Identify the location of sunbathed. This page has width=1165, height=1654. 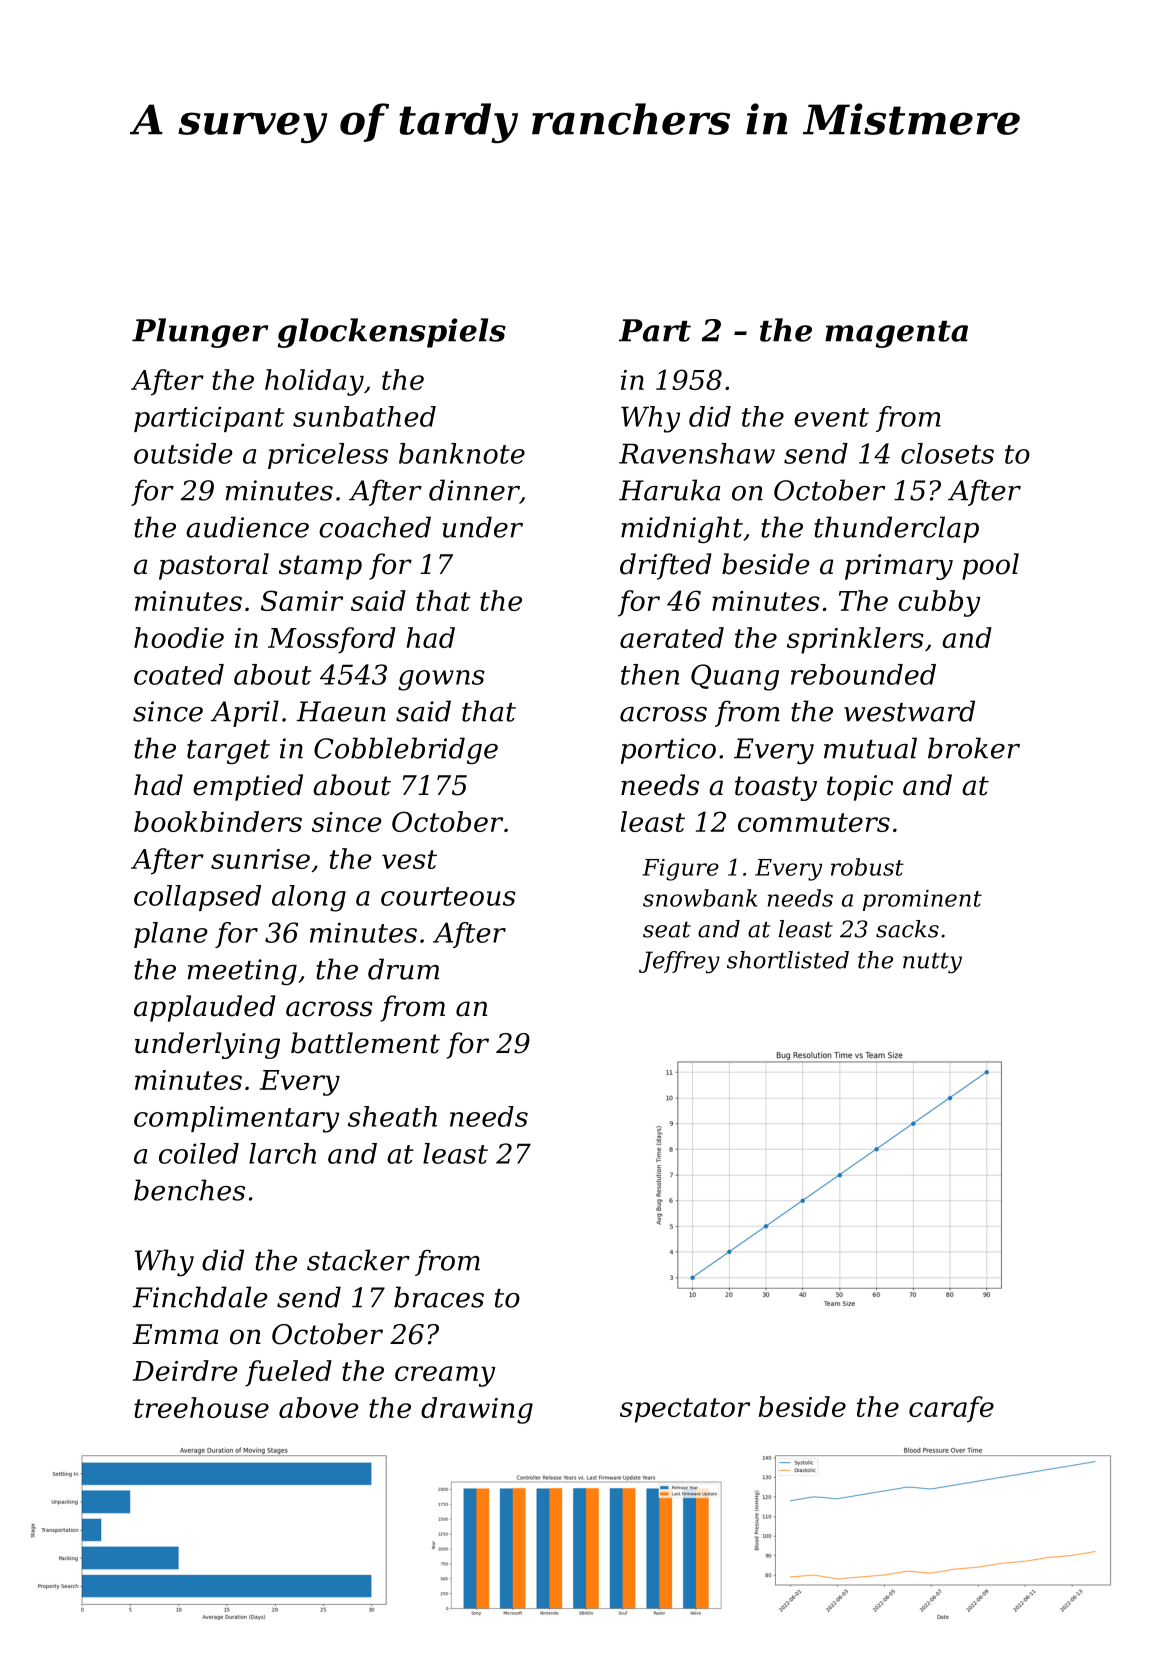
(364, 416).
